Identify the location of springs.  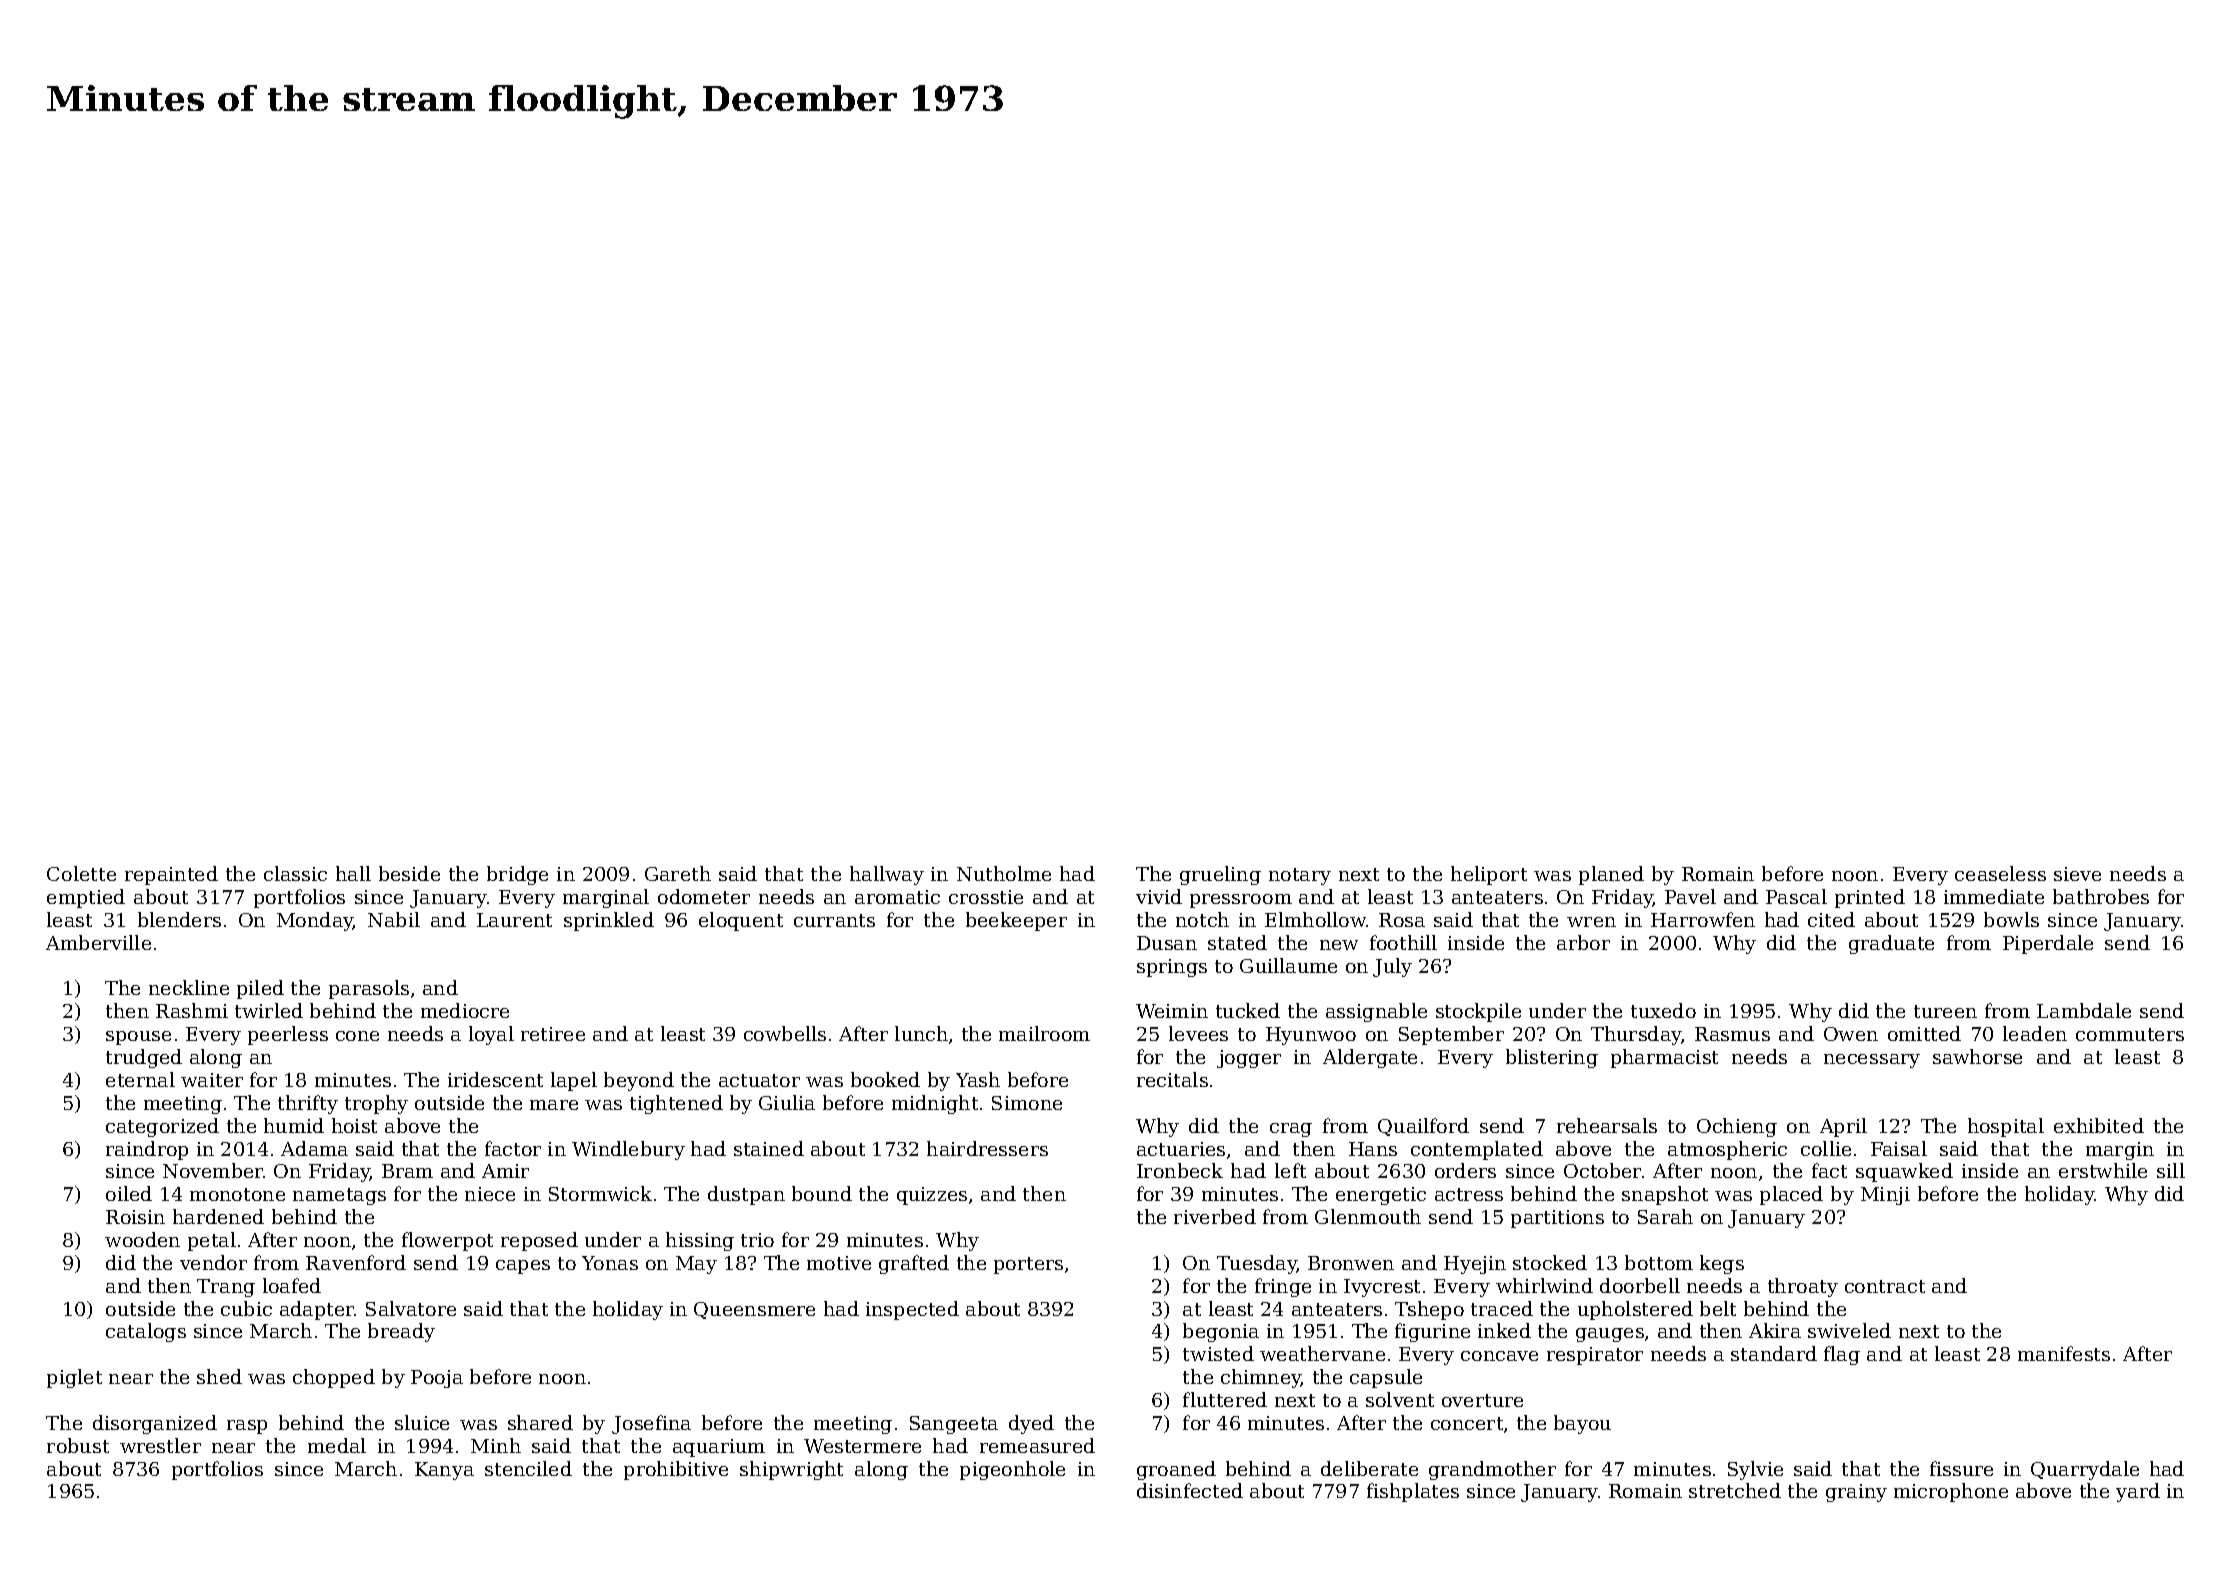
(1172, 968).
